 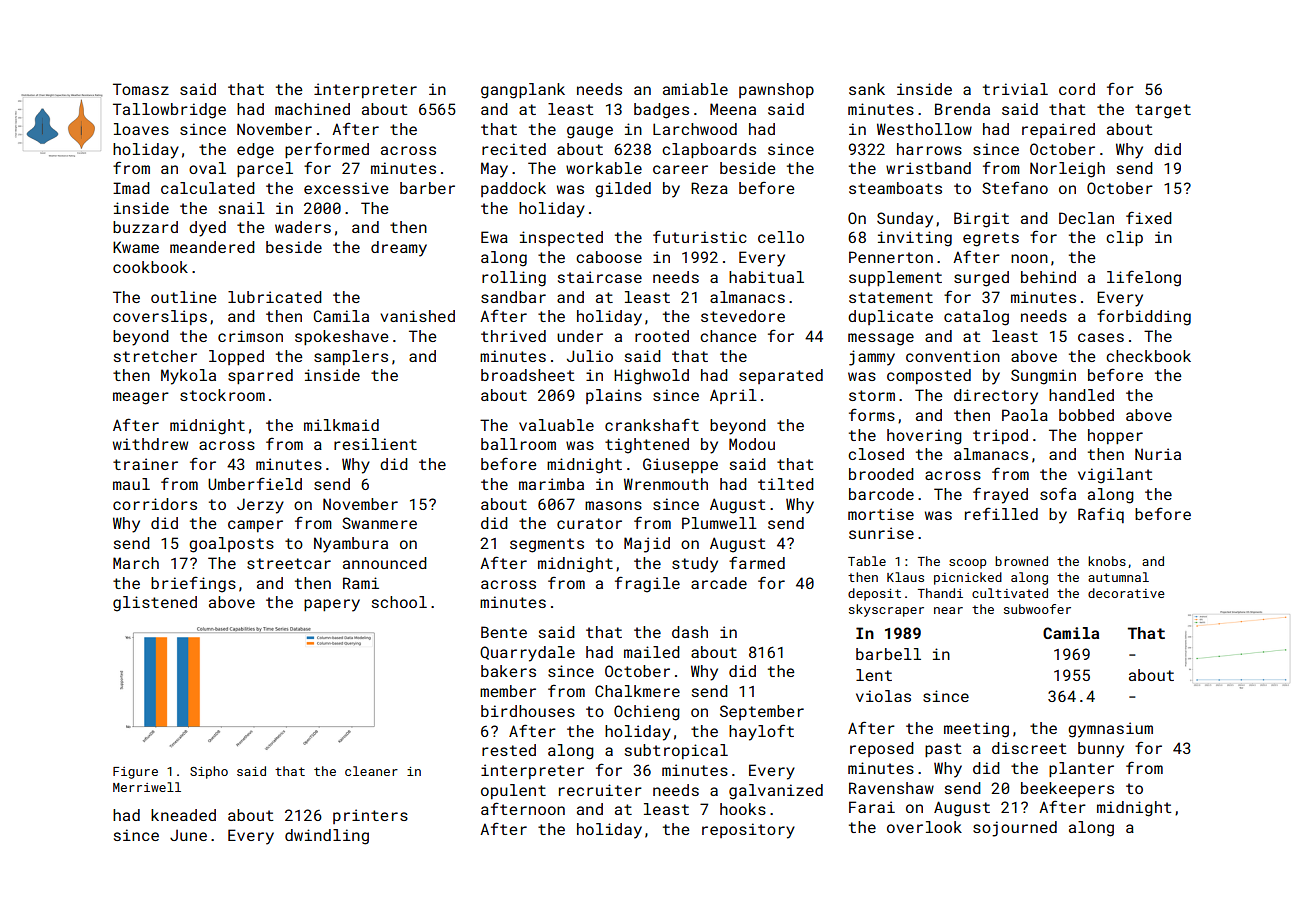 What do you see at coordinates (303, 227) in the page?
I see `waders` at bounding box center [303, 227].
